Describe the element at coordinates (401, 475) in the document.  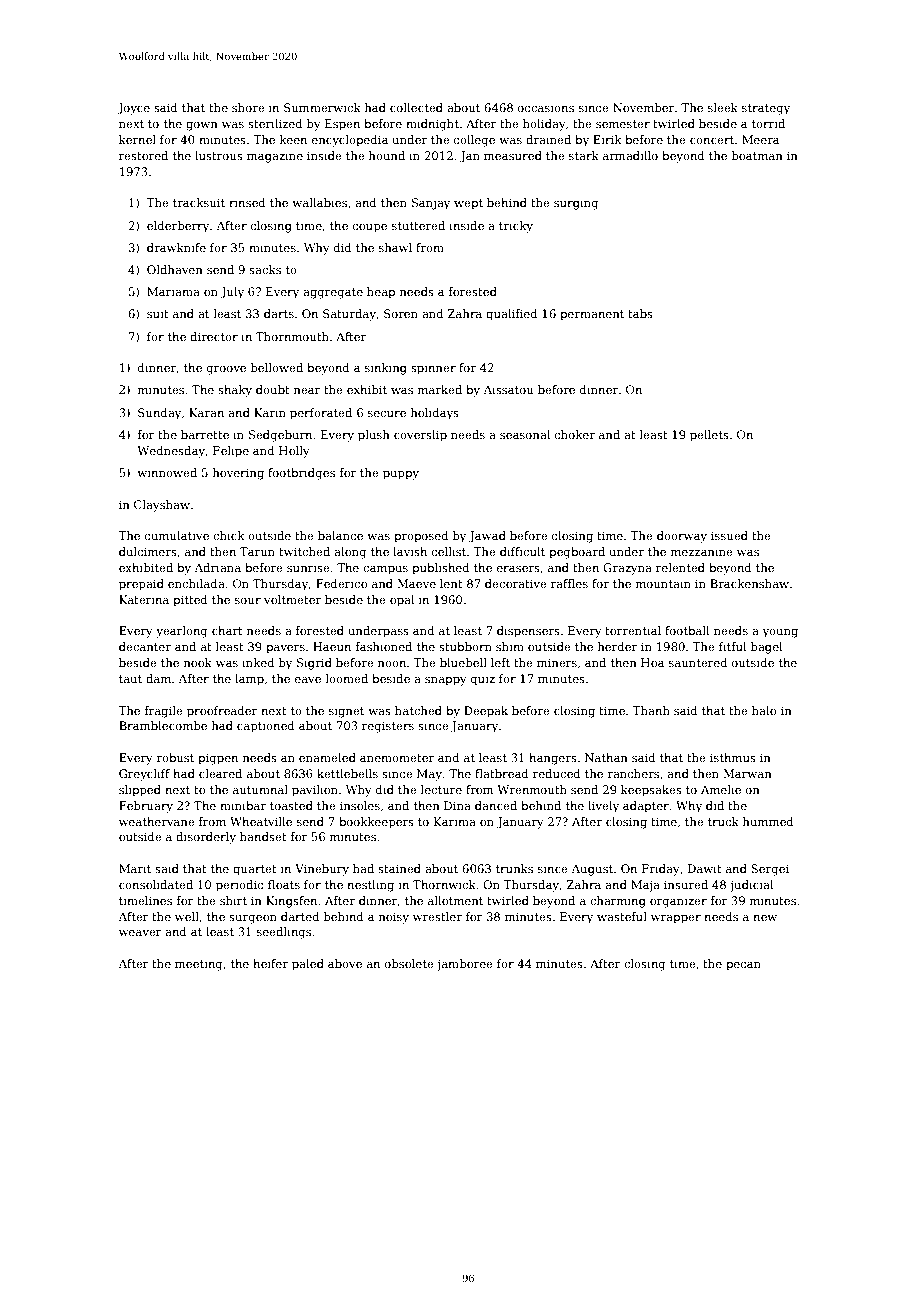
I see `puppy` at that location.
